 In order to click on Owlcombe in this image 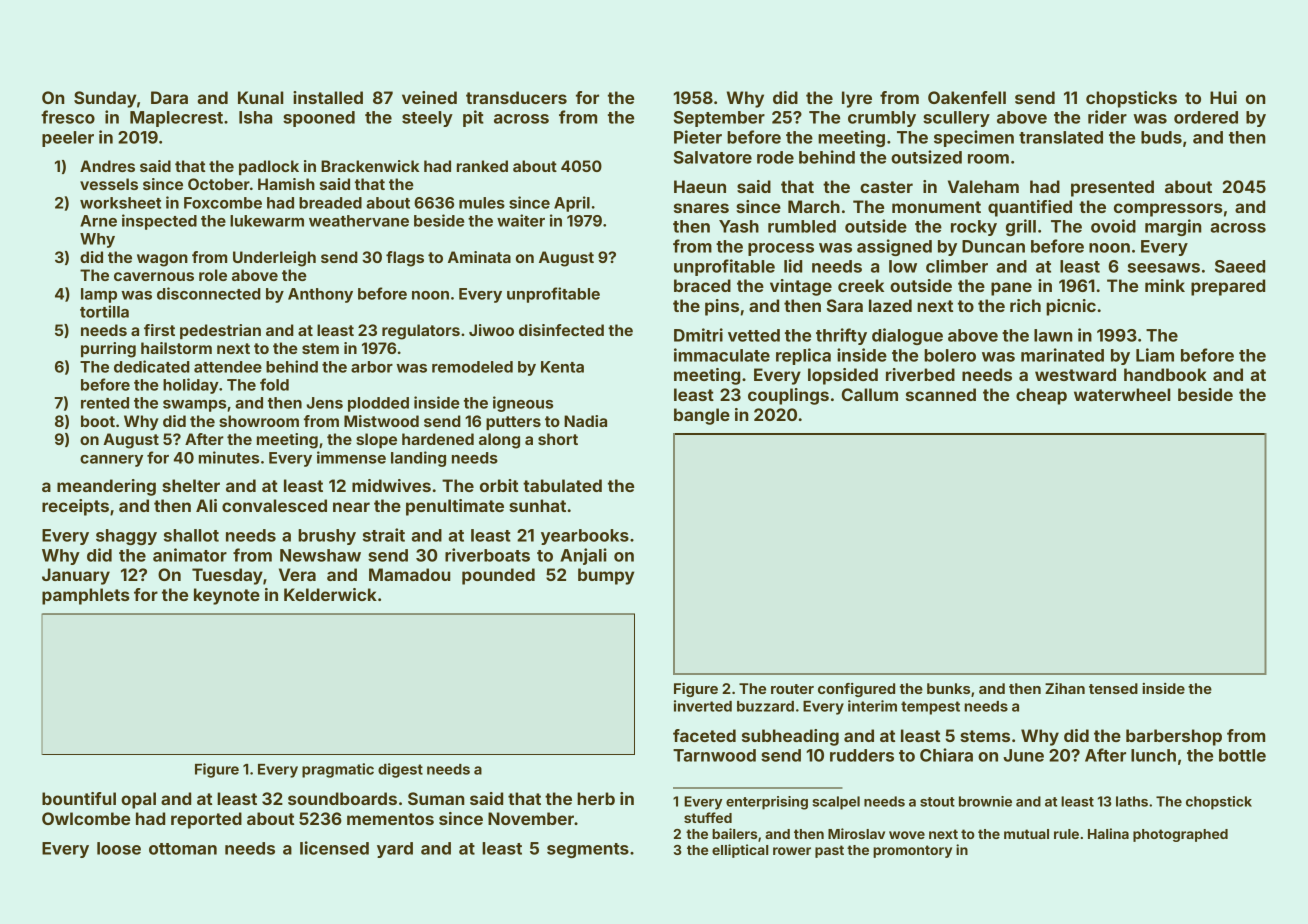, I will do `click(86, 818)`.
